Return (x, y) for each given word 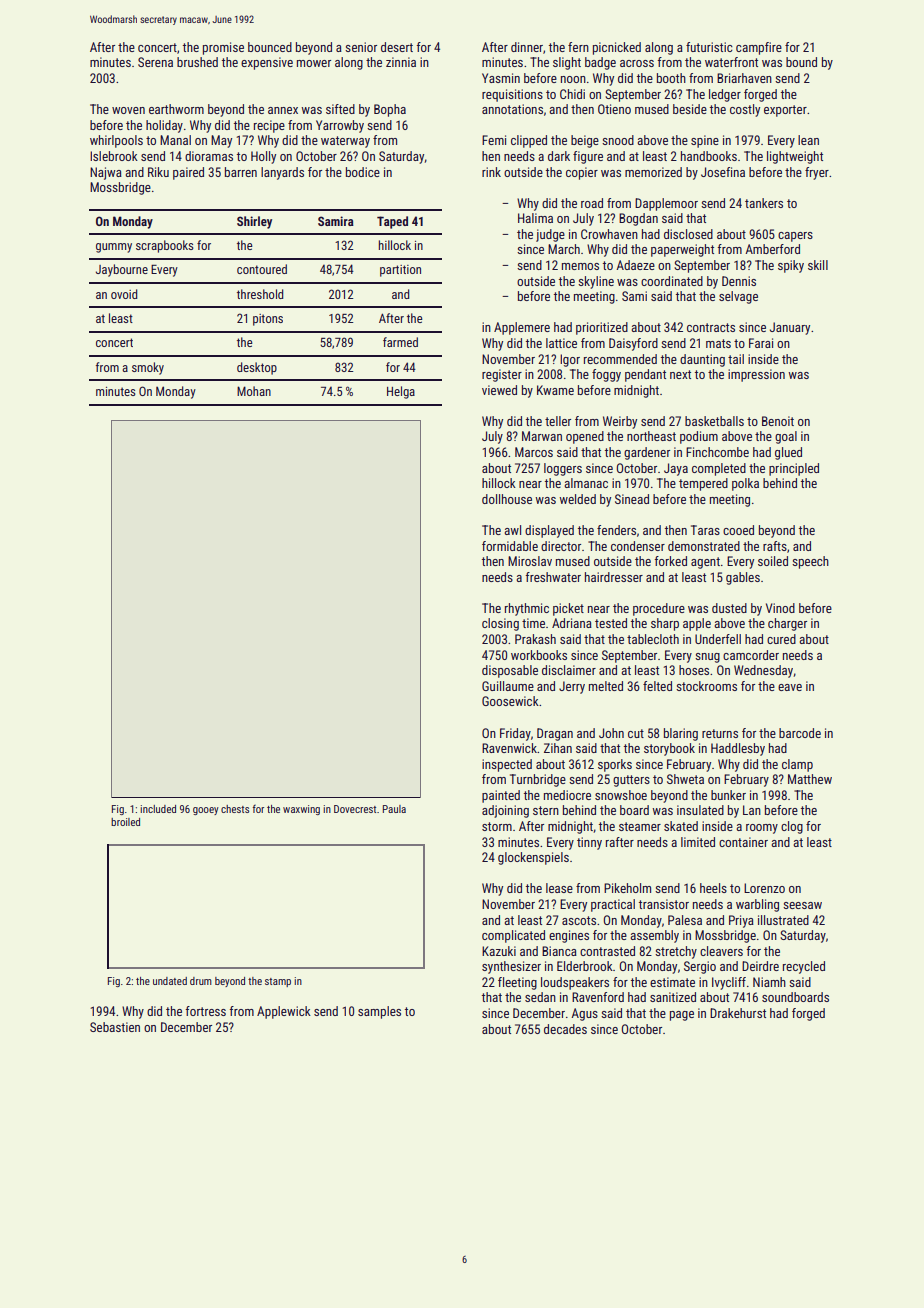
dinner (527, 47)
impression (756, 375)
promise (223, 48)
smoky (148, 368)
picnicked (617, 48)
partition (400, 271)
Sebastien (115, 1027)
